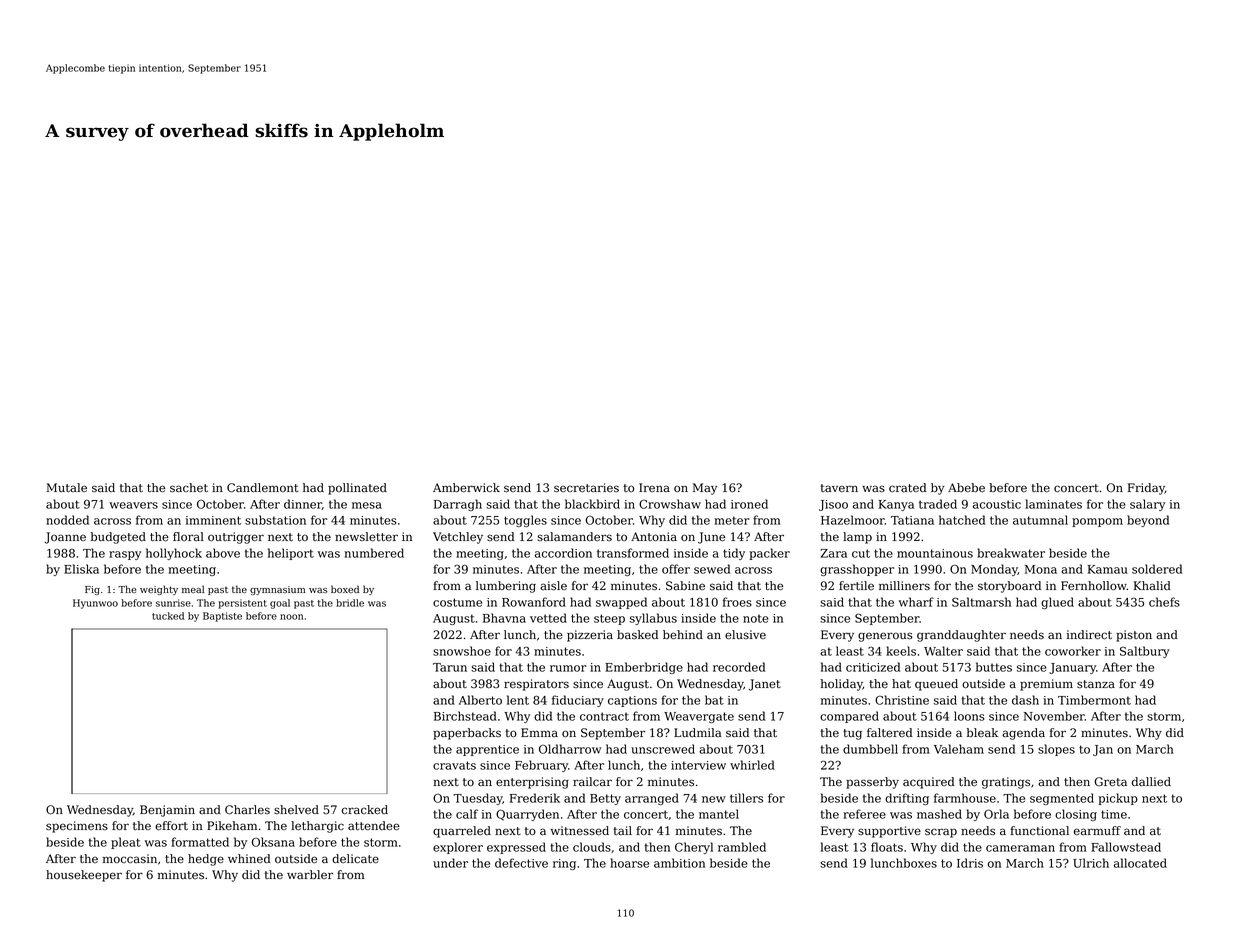  I want to click on hoarse, so click(629, 863).
